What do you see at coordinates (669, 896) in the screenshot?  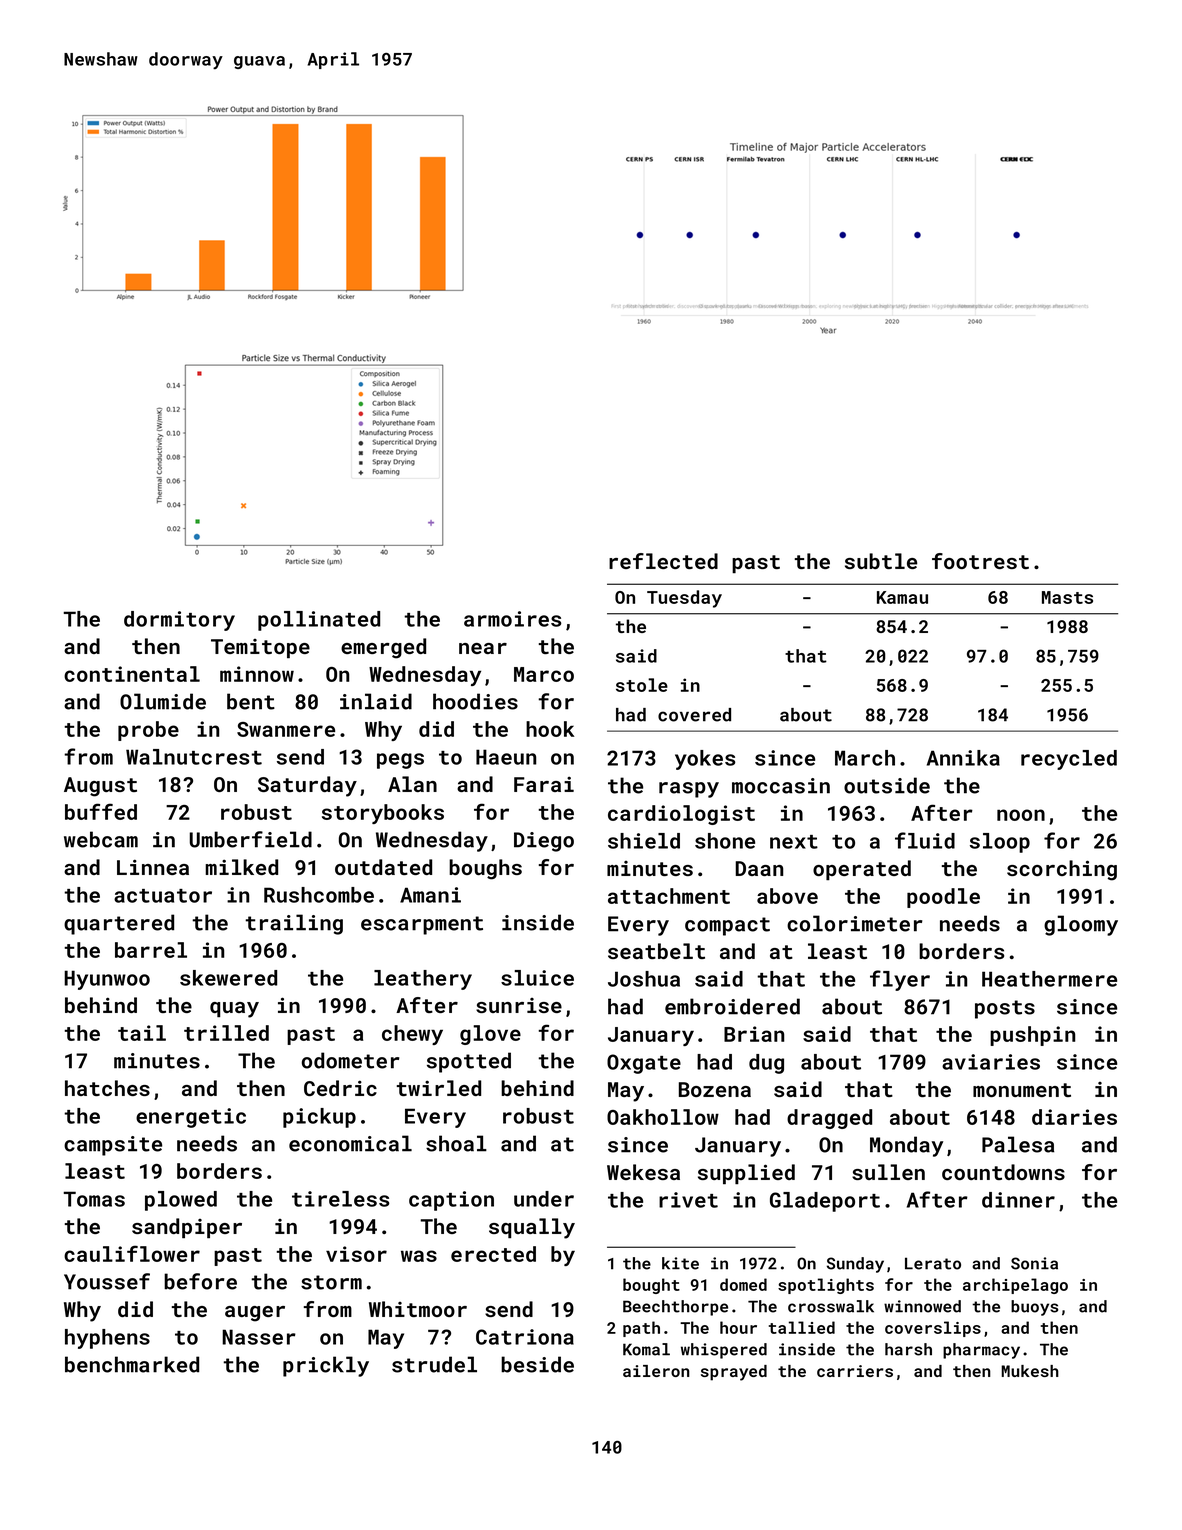 I see `attachment` at bounding box center [669, 896].
